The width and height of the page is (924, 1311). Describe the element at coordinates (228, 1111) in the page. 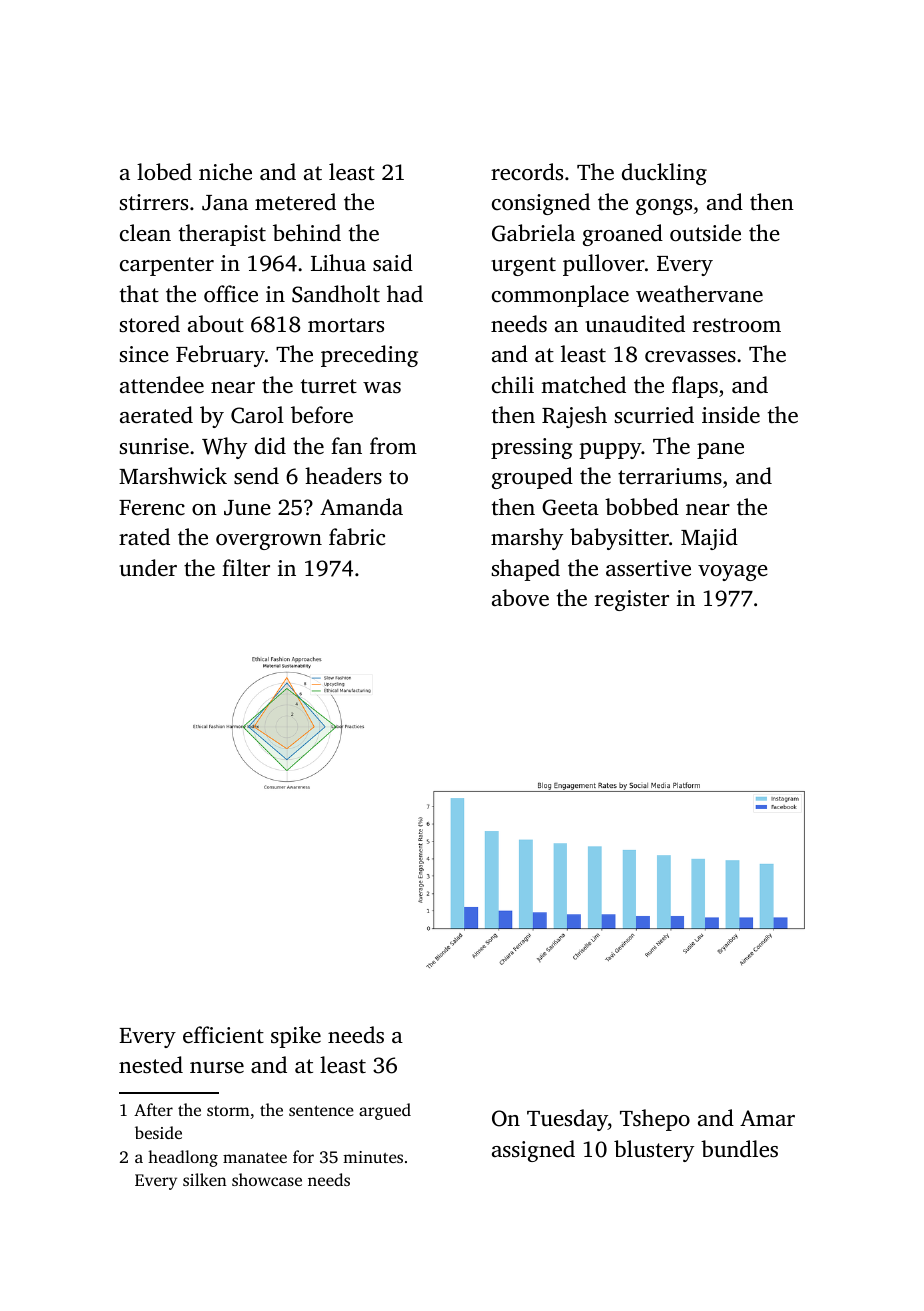

I see `storm` at that location.
